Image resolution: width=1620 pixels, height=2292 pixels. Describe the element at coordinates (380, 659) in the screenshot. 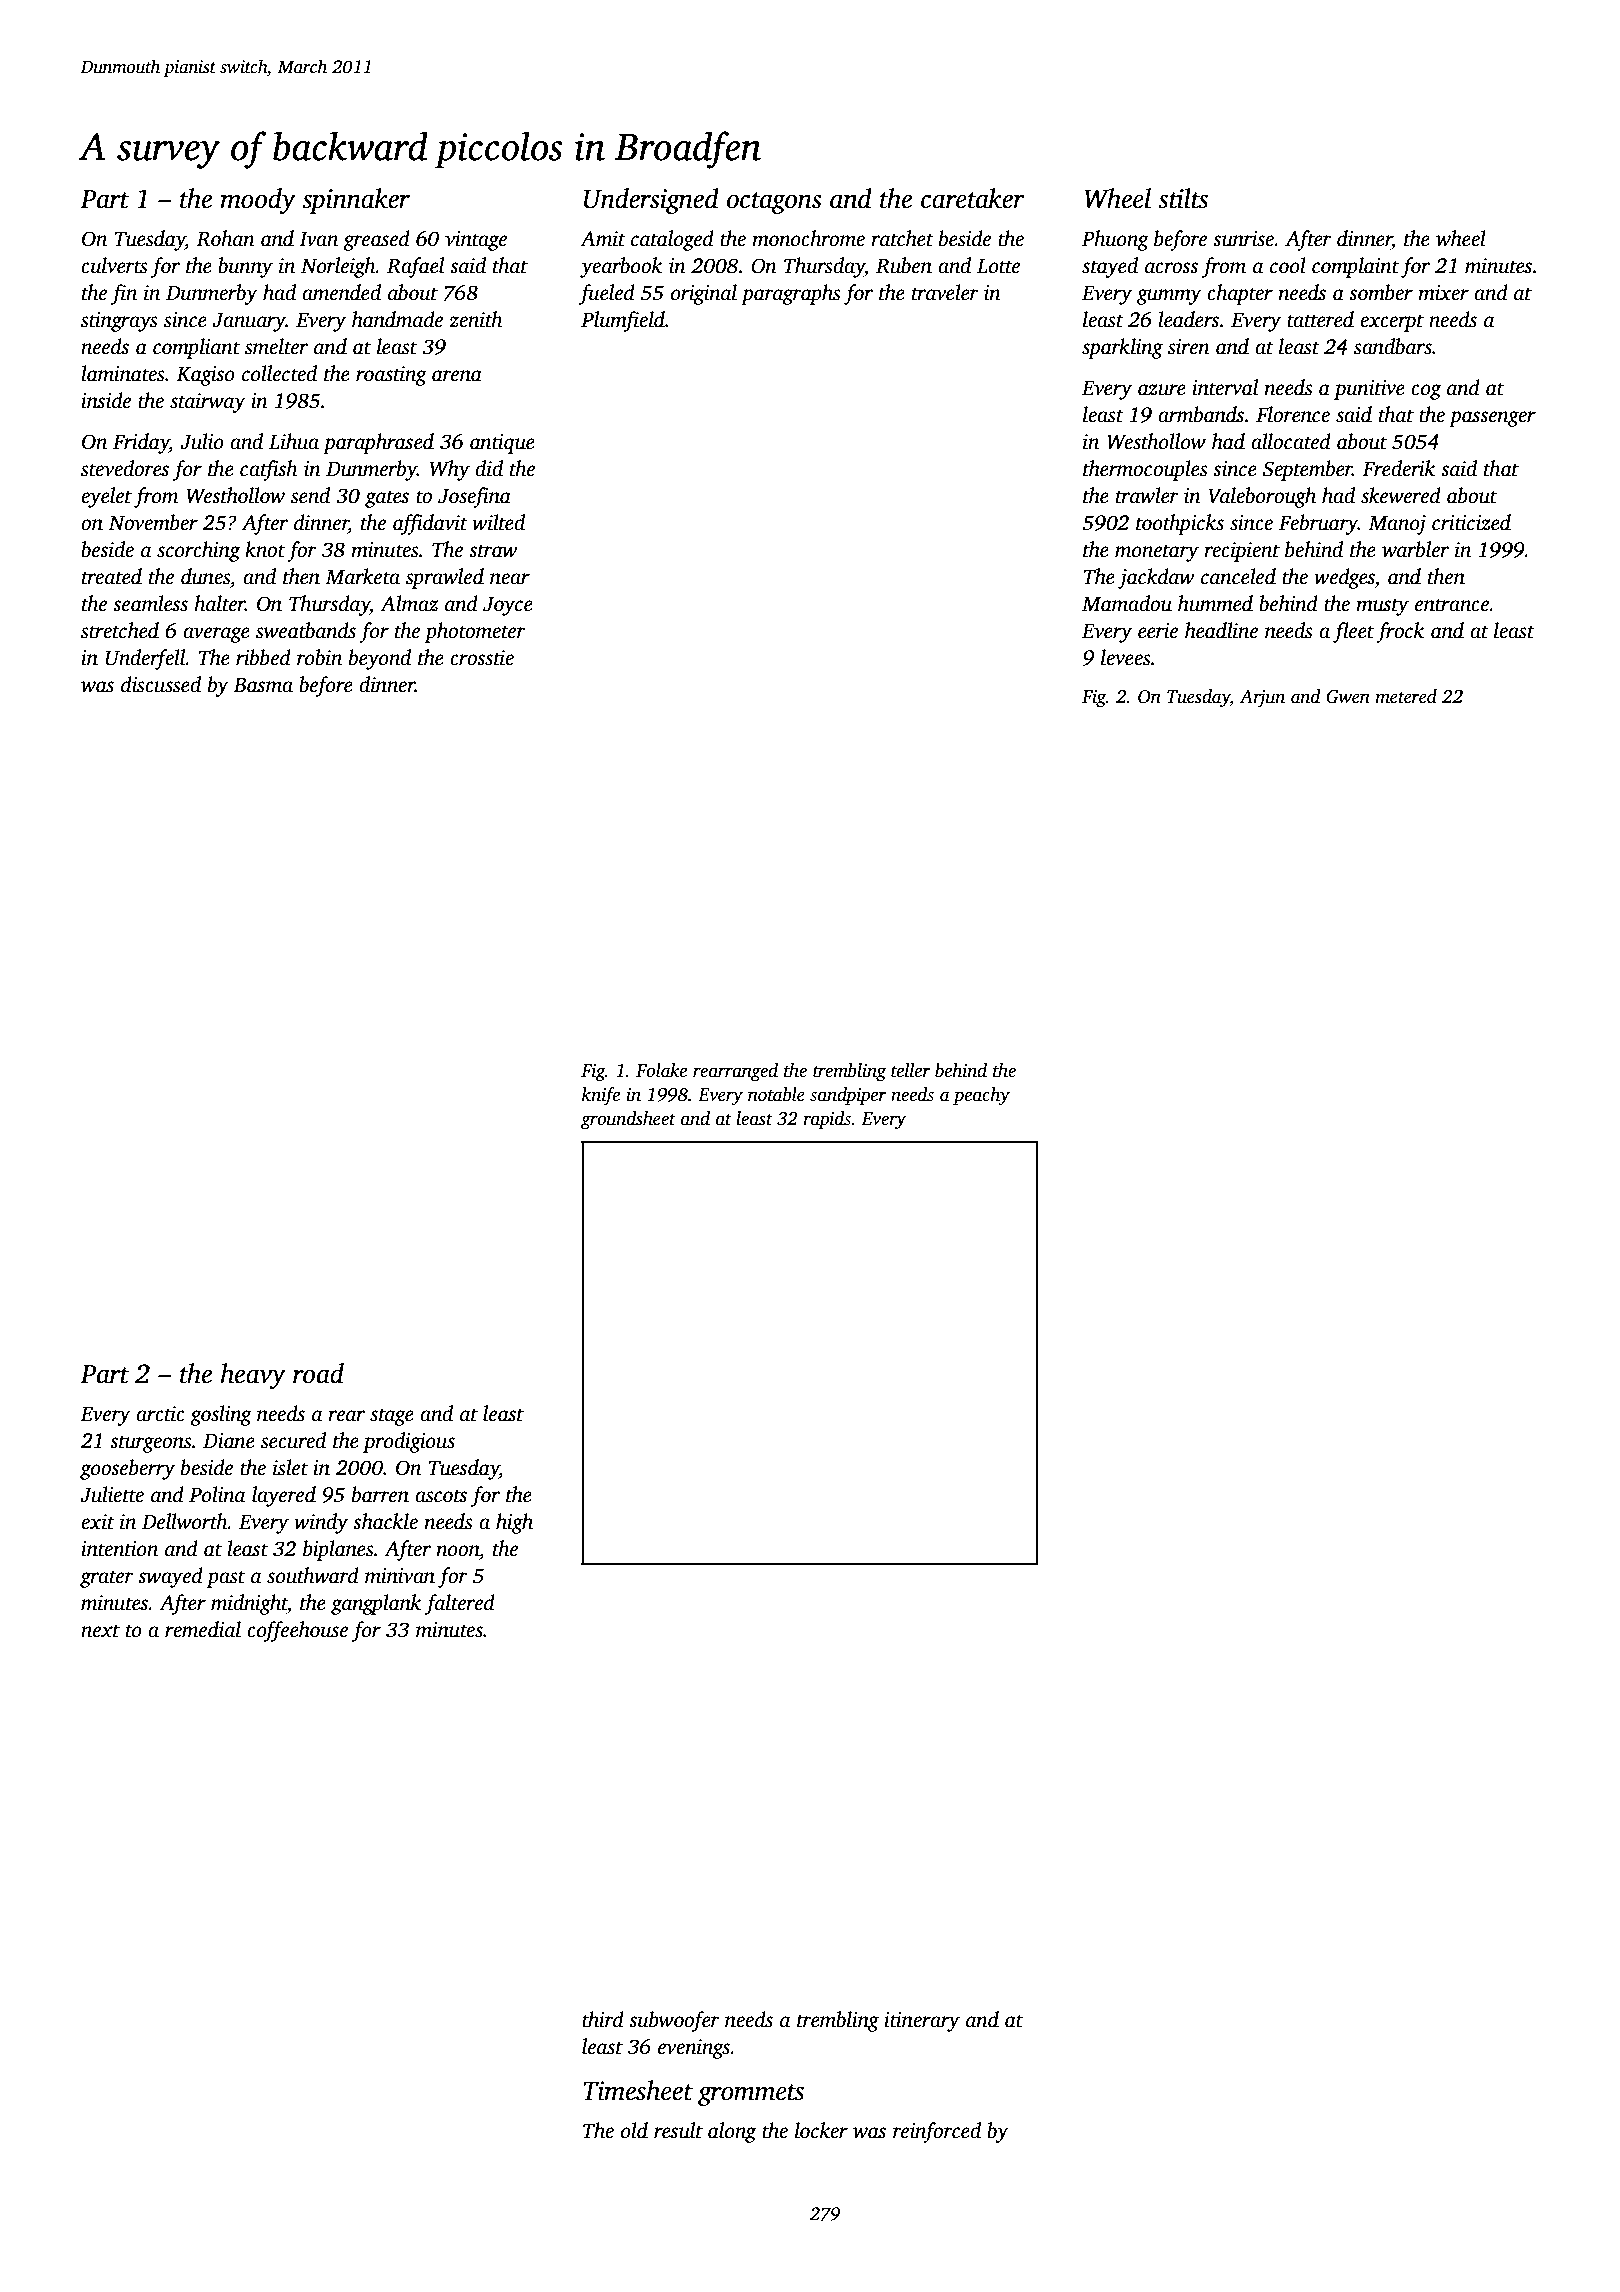

I see `beyond` at that location.
